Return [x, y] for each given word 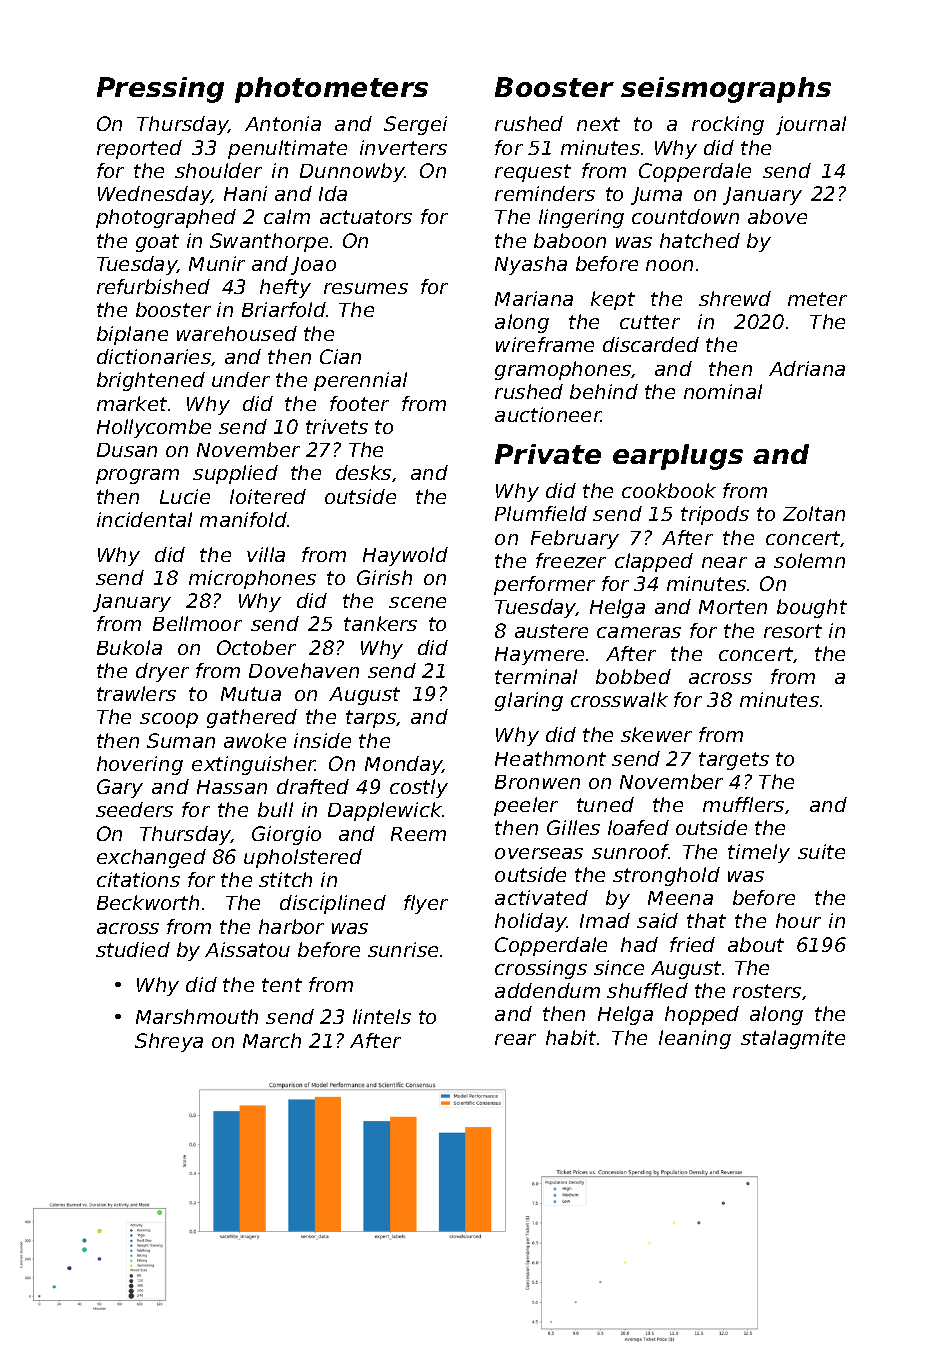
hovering [140, 765]
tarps [371, 719]
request [533, 173]
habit [571, 1037]
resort [793, 631]
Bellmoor [197, 623]
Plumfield [541, 513]
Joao [313, 266]
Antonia [283, 123]
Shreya [169, 1042]
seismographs [726, 90]
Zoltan [814, 513]
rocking [728, 125]
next [598, 124]
